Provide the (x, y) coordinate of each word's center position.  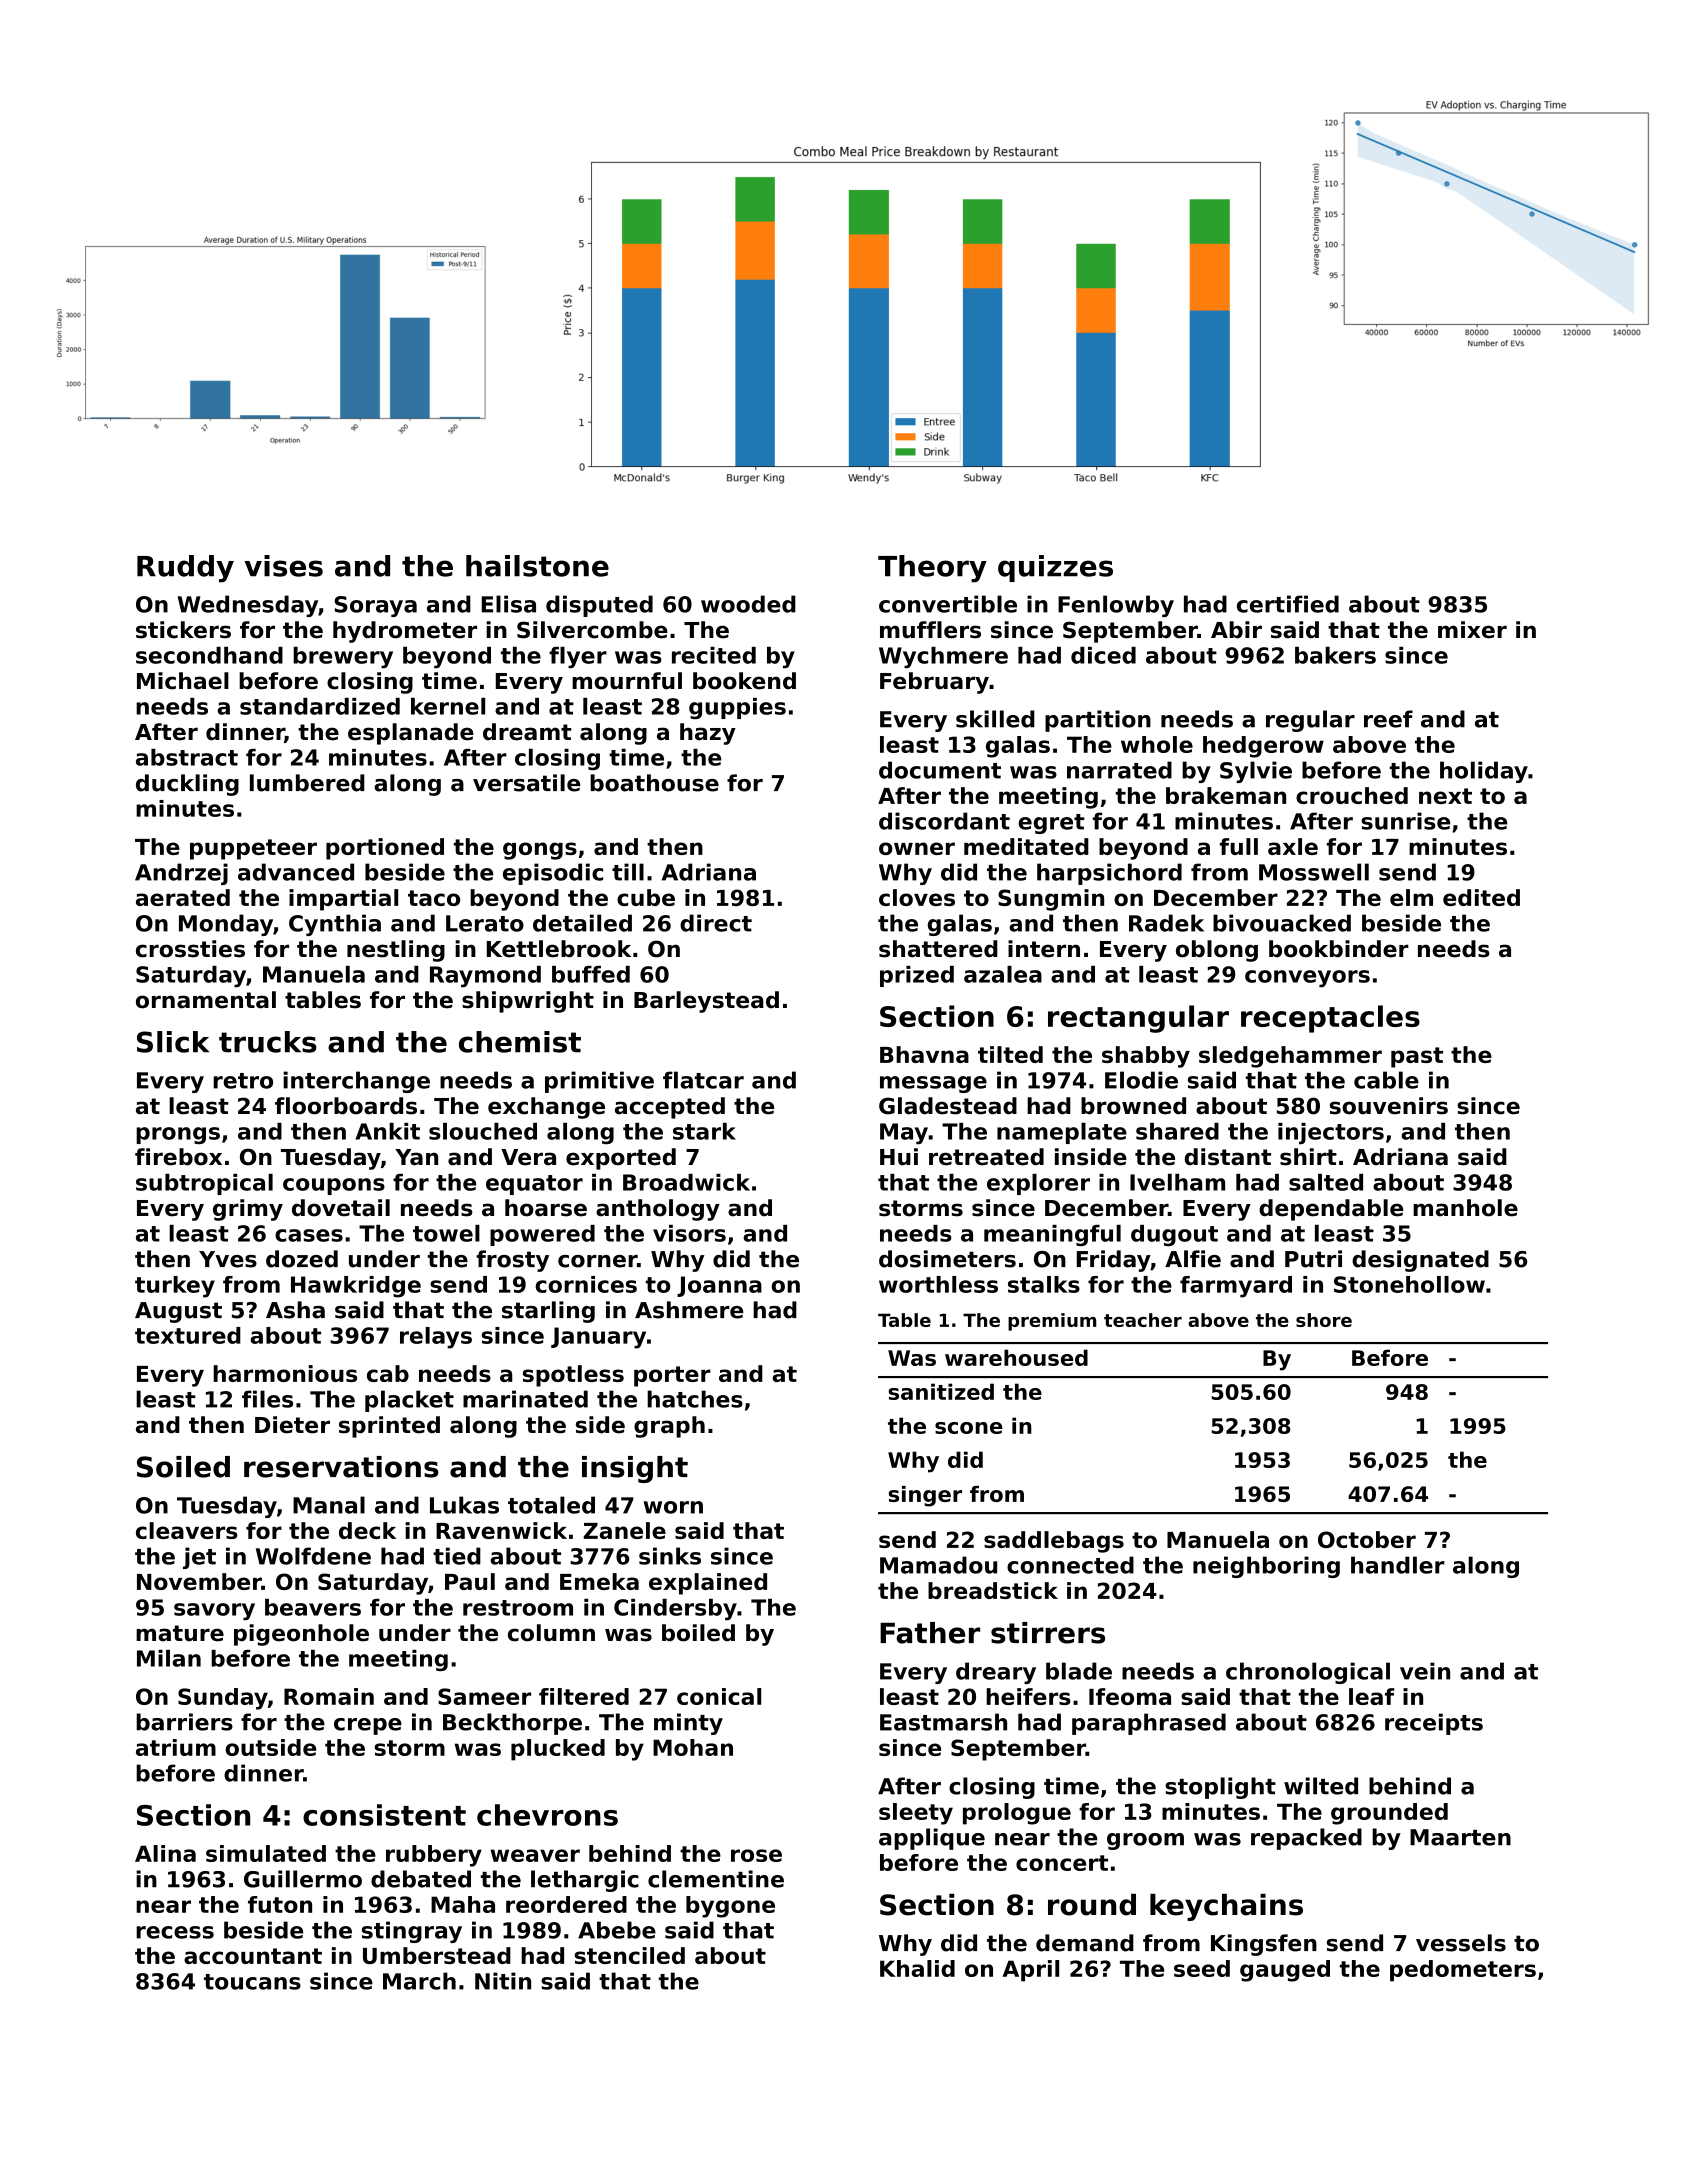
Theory (932, 569)
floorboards (346, 1106)
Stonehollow (1409, 1284)
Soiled (183, 1467)
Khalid (917, 1968)
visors (689, 1233)
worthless (938, 1284)
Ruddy (185, 569)
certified (1288, 604)
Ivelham (1177, 1182)
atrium (176, 1747)
